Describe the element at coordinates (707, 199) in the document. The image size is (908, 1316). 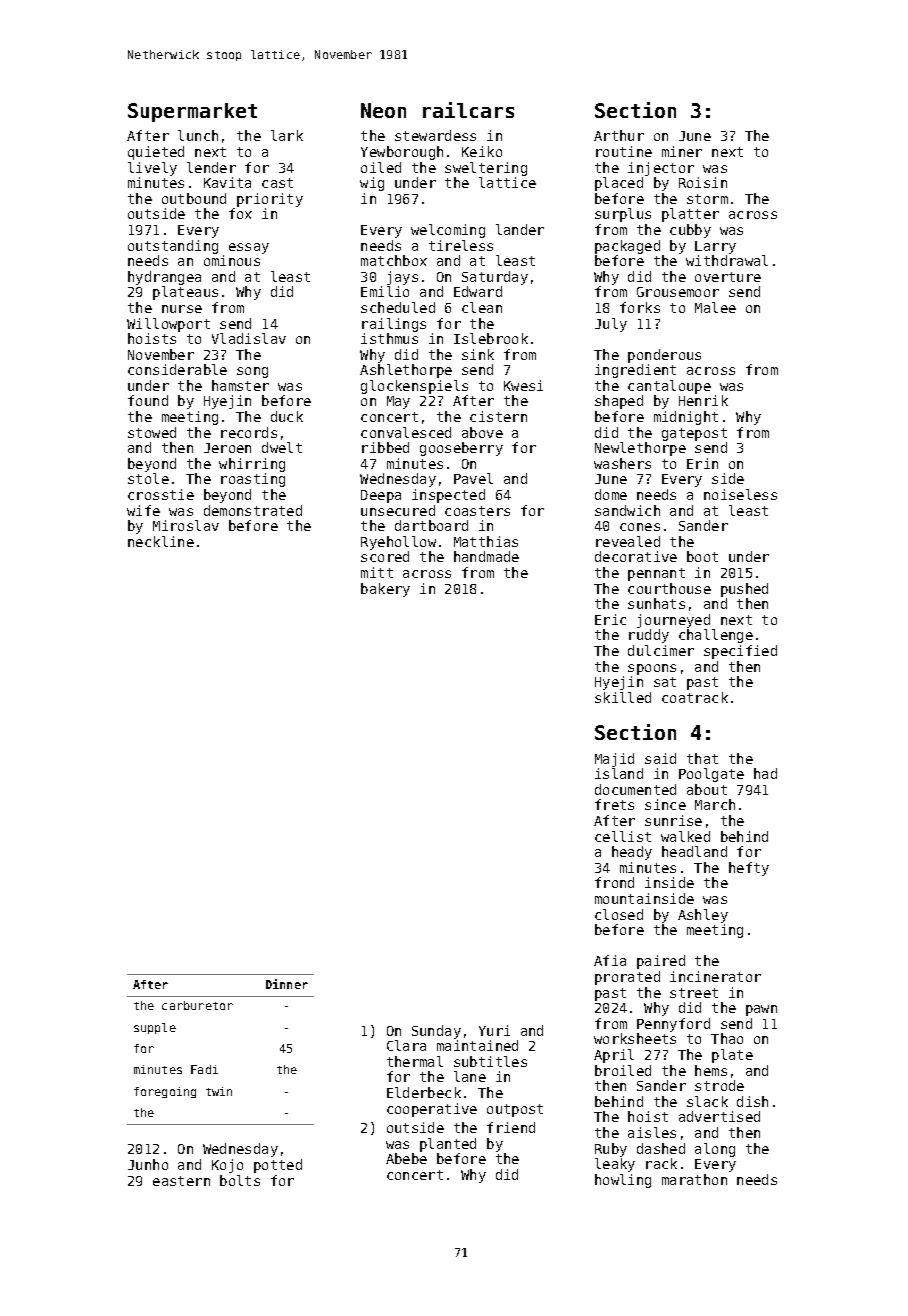
I see `storm` at that location.
